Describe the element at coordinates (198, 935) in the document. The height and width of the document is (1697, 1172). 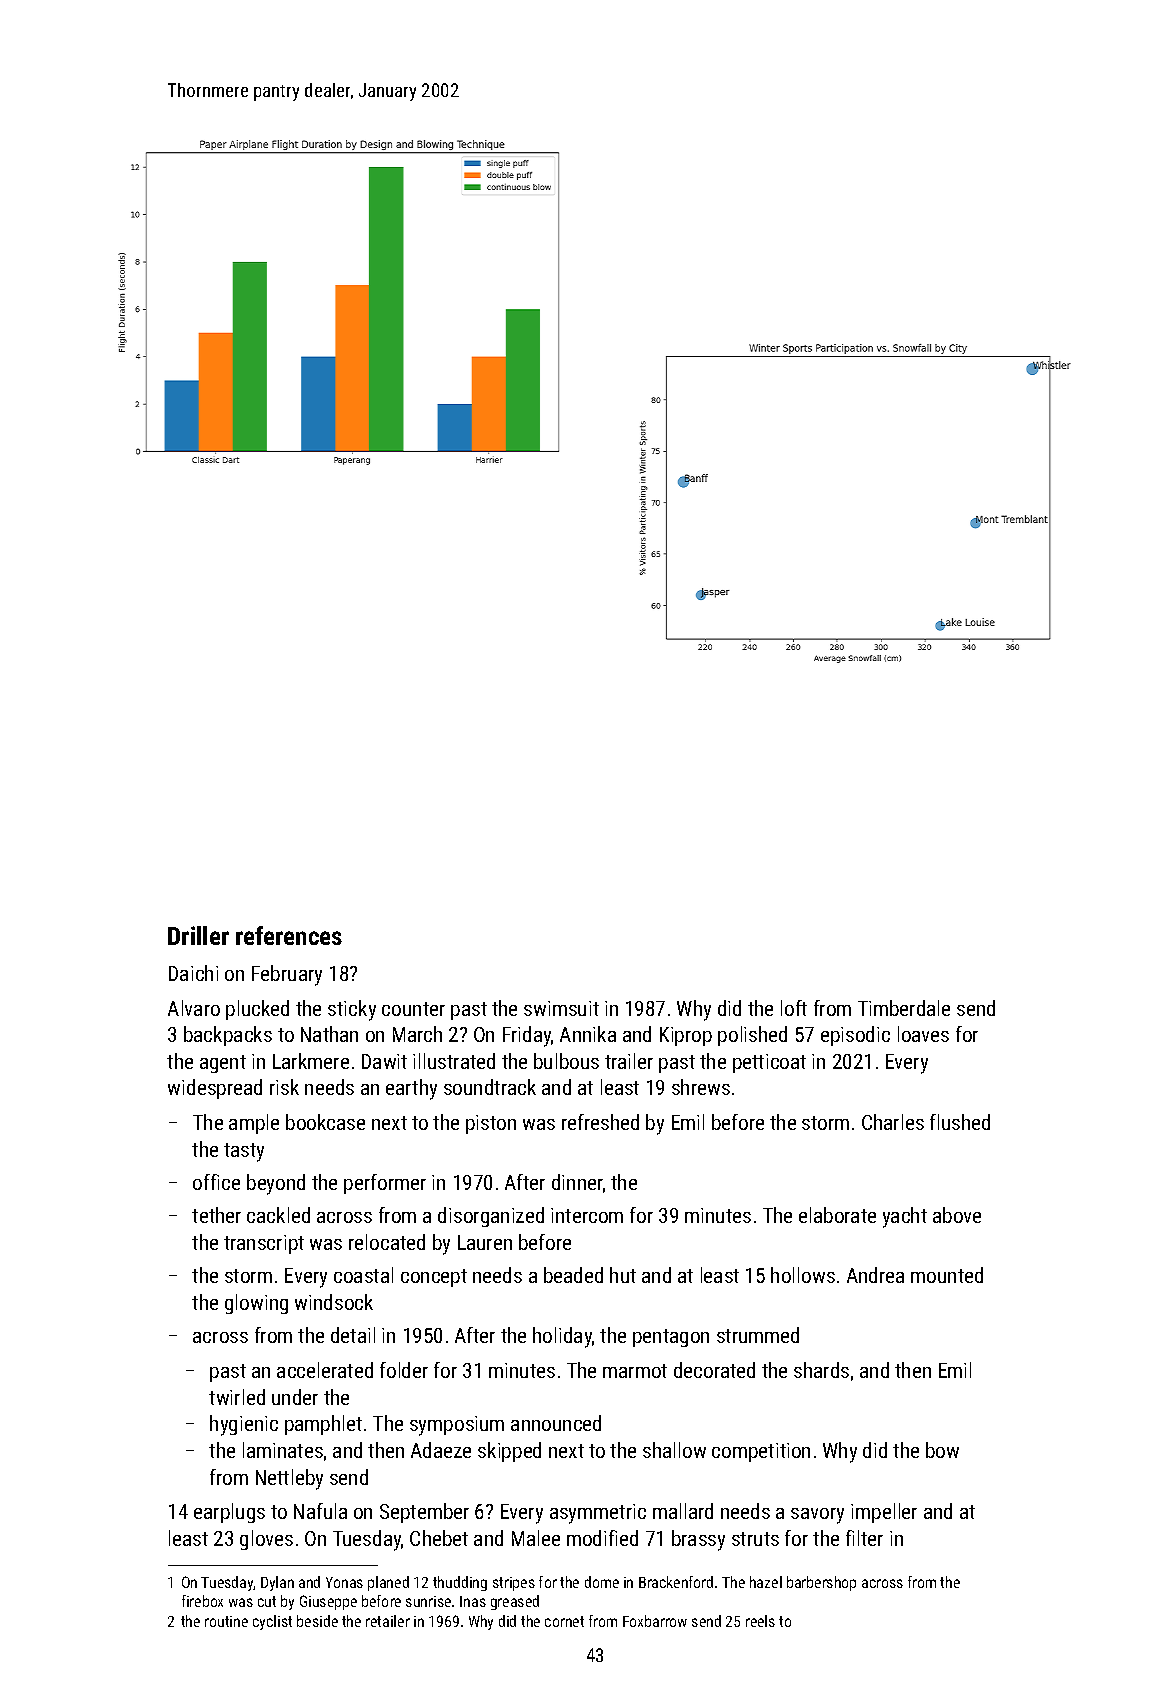
I see `Driller` at that location.
